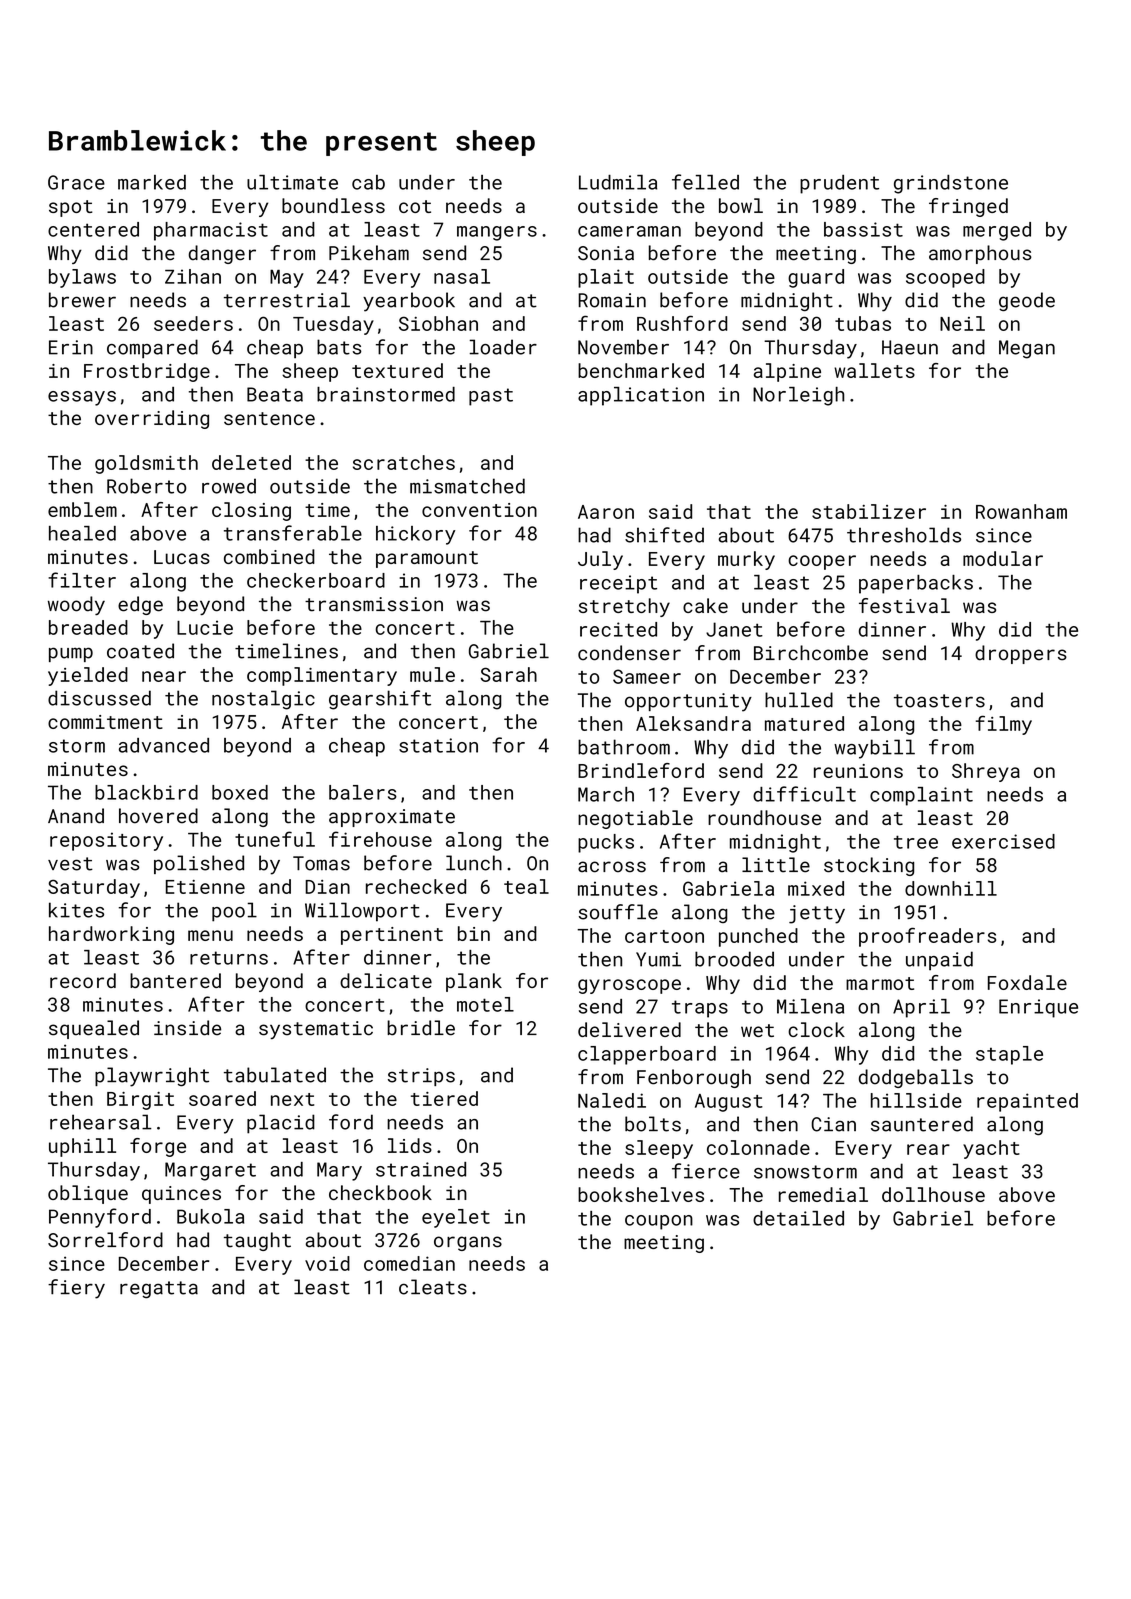  What do you see at coordinates (76, 1289) in the document?
I see `fiery` at bounding box center [76, 1289].
